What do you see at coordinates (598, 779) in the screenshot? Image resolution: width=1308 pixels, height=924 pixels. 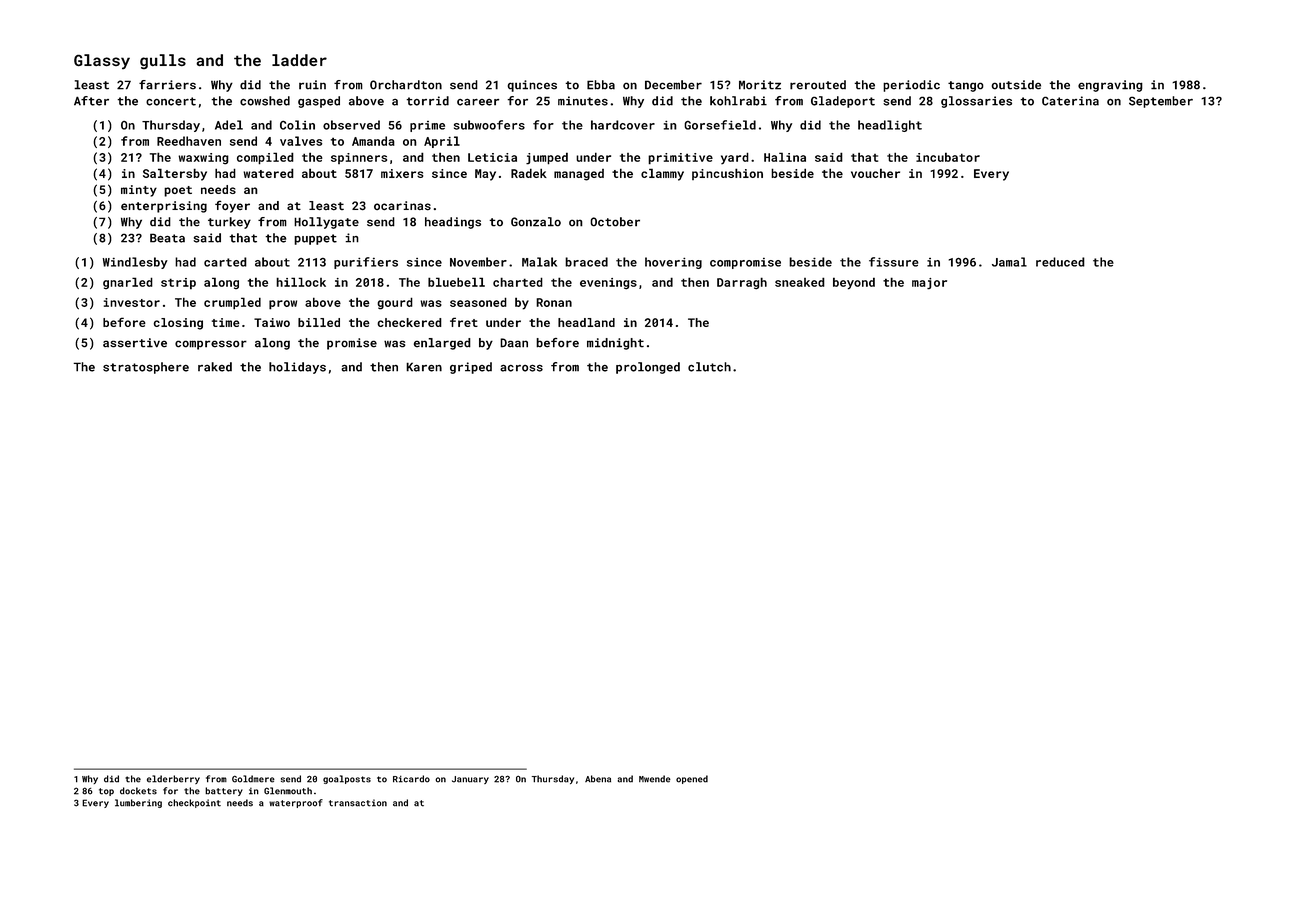 I see `Abena` at bounding box center [598, 779].
